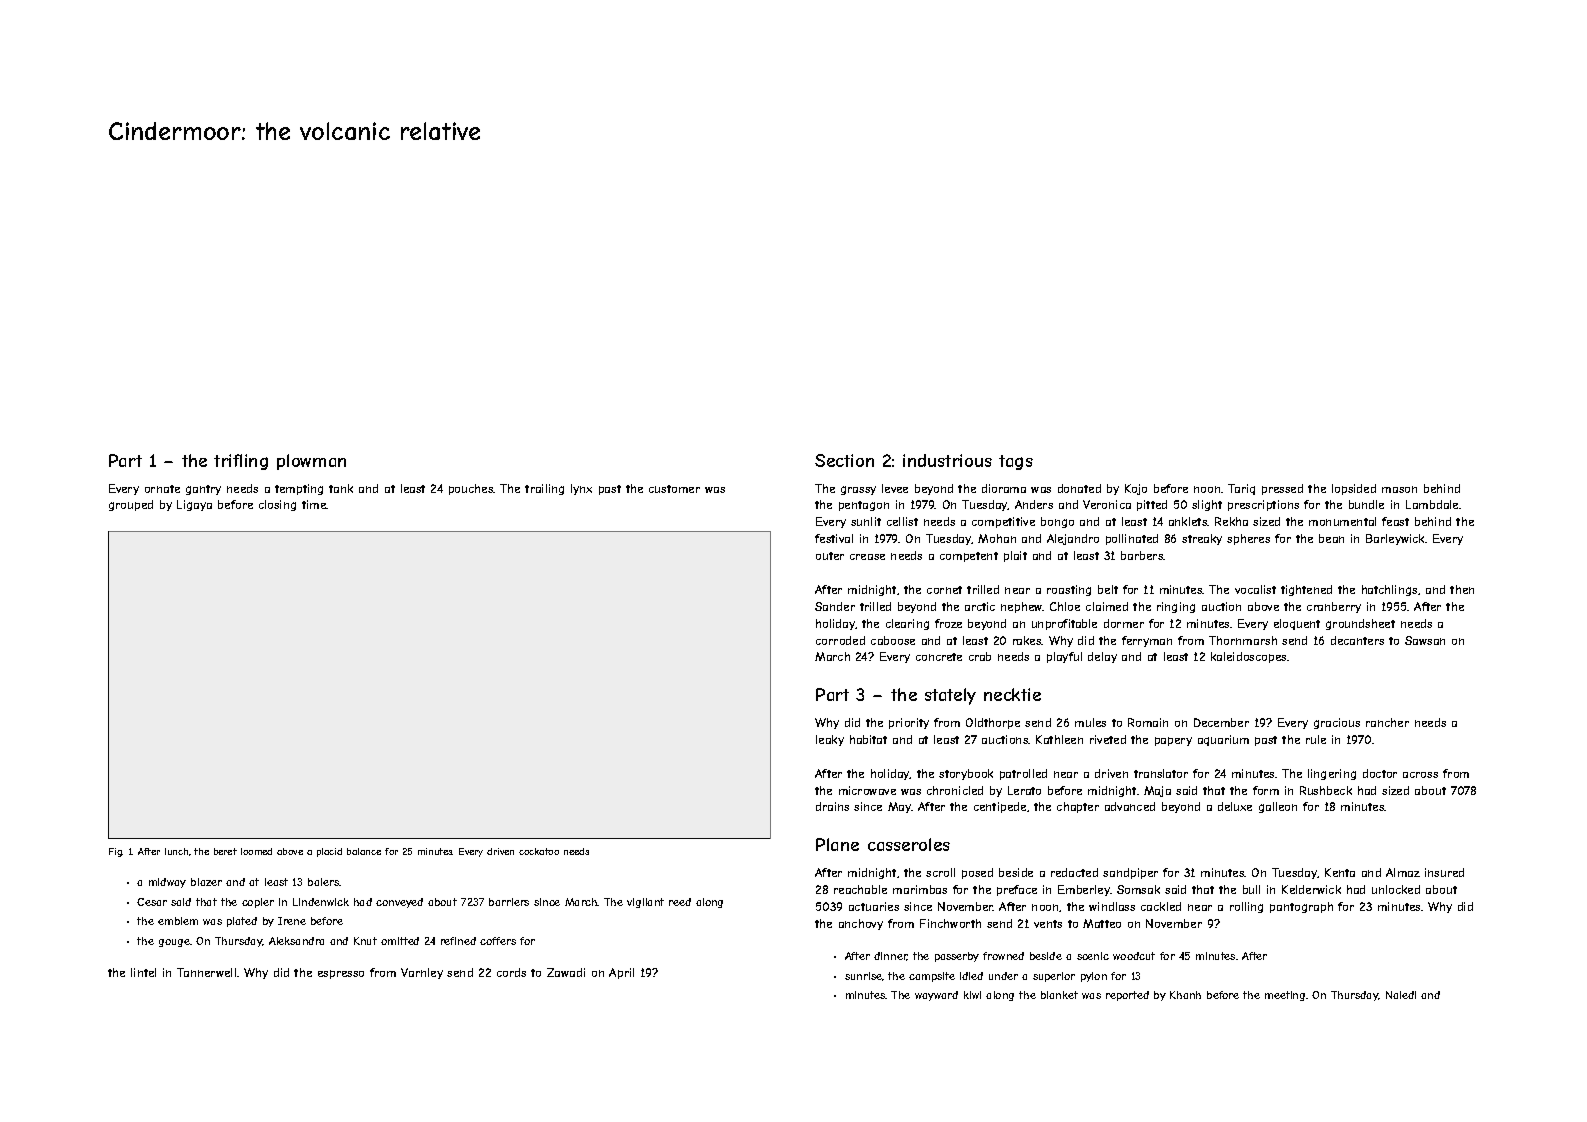  Describe the element at coordinates (296, 941) in the page. I see `Aleksandra` at that location.
